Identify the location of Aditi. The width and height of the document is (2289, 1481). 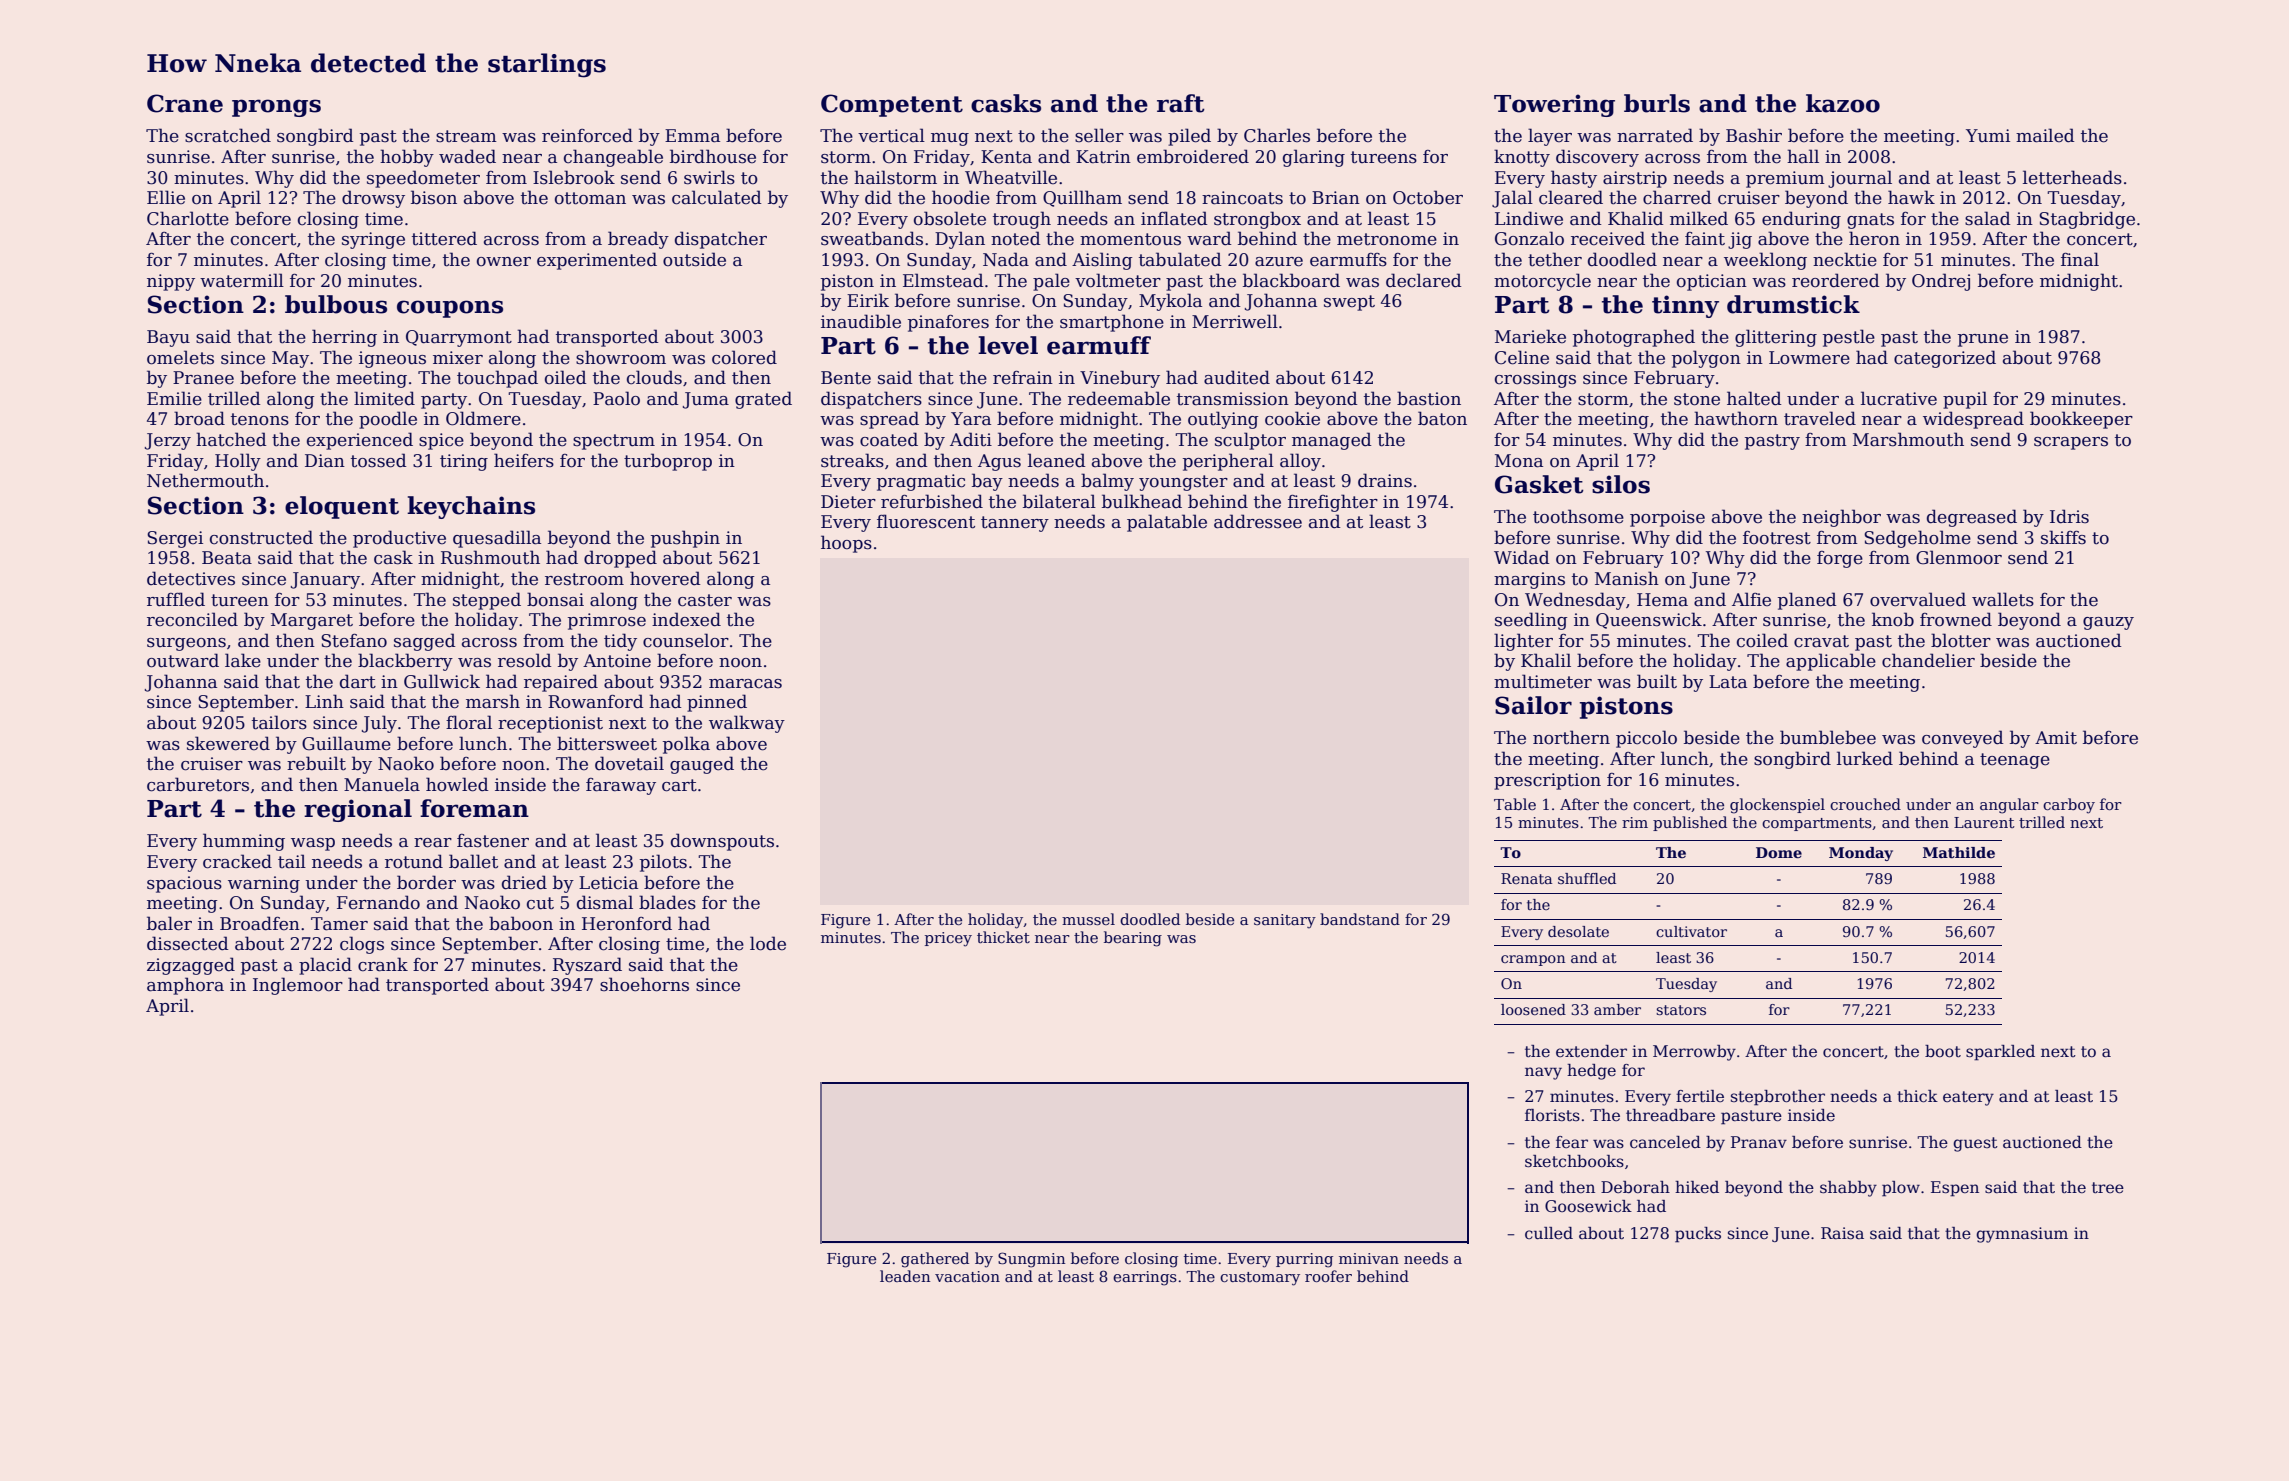
(971, 439).
